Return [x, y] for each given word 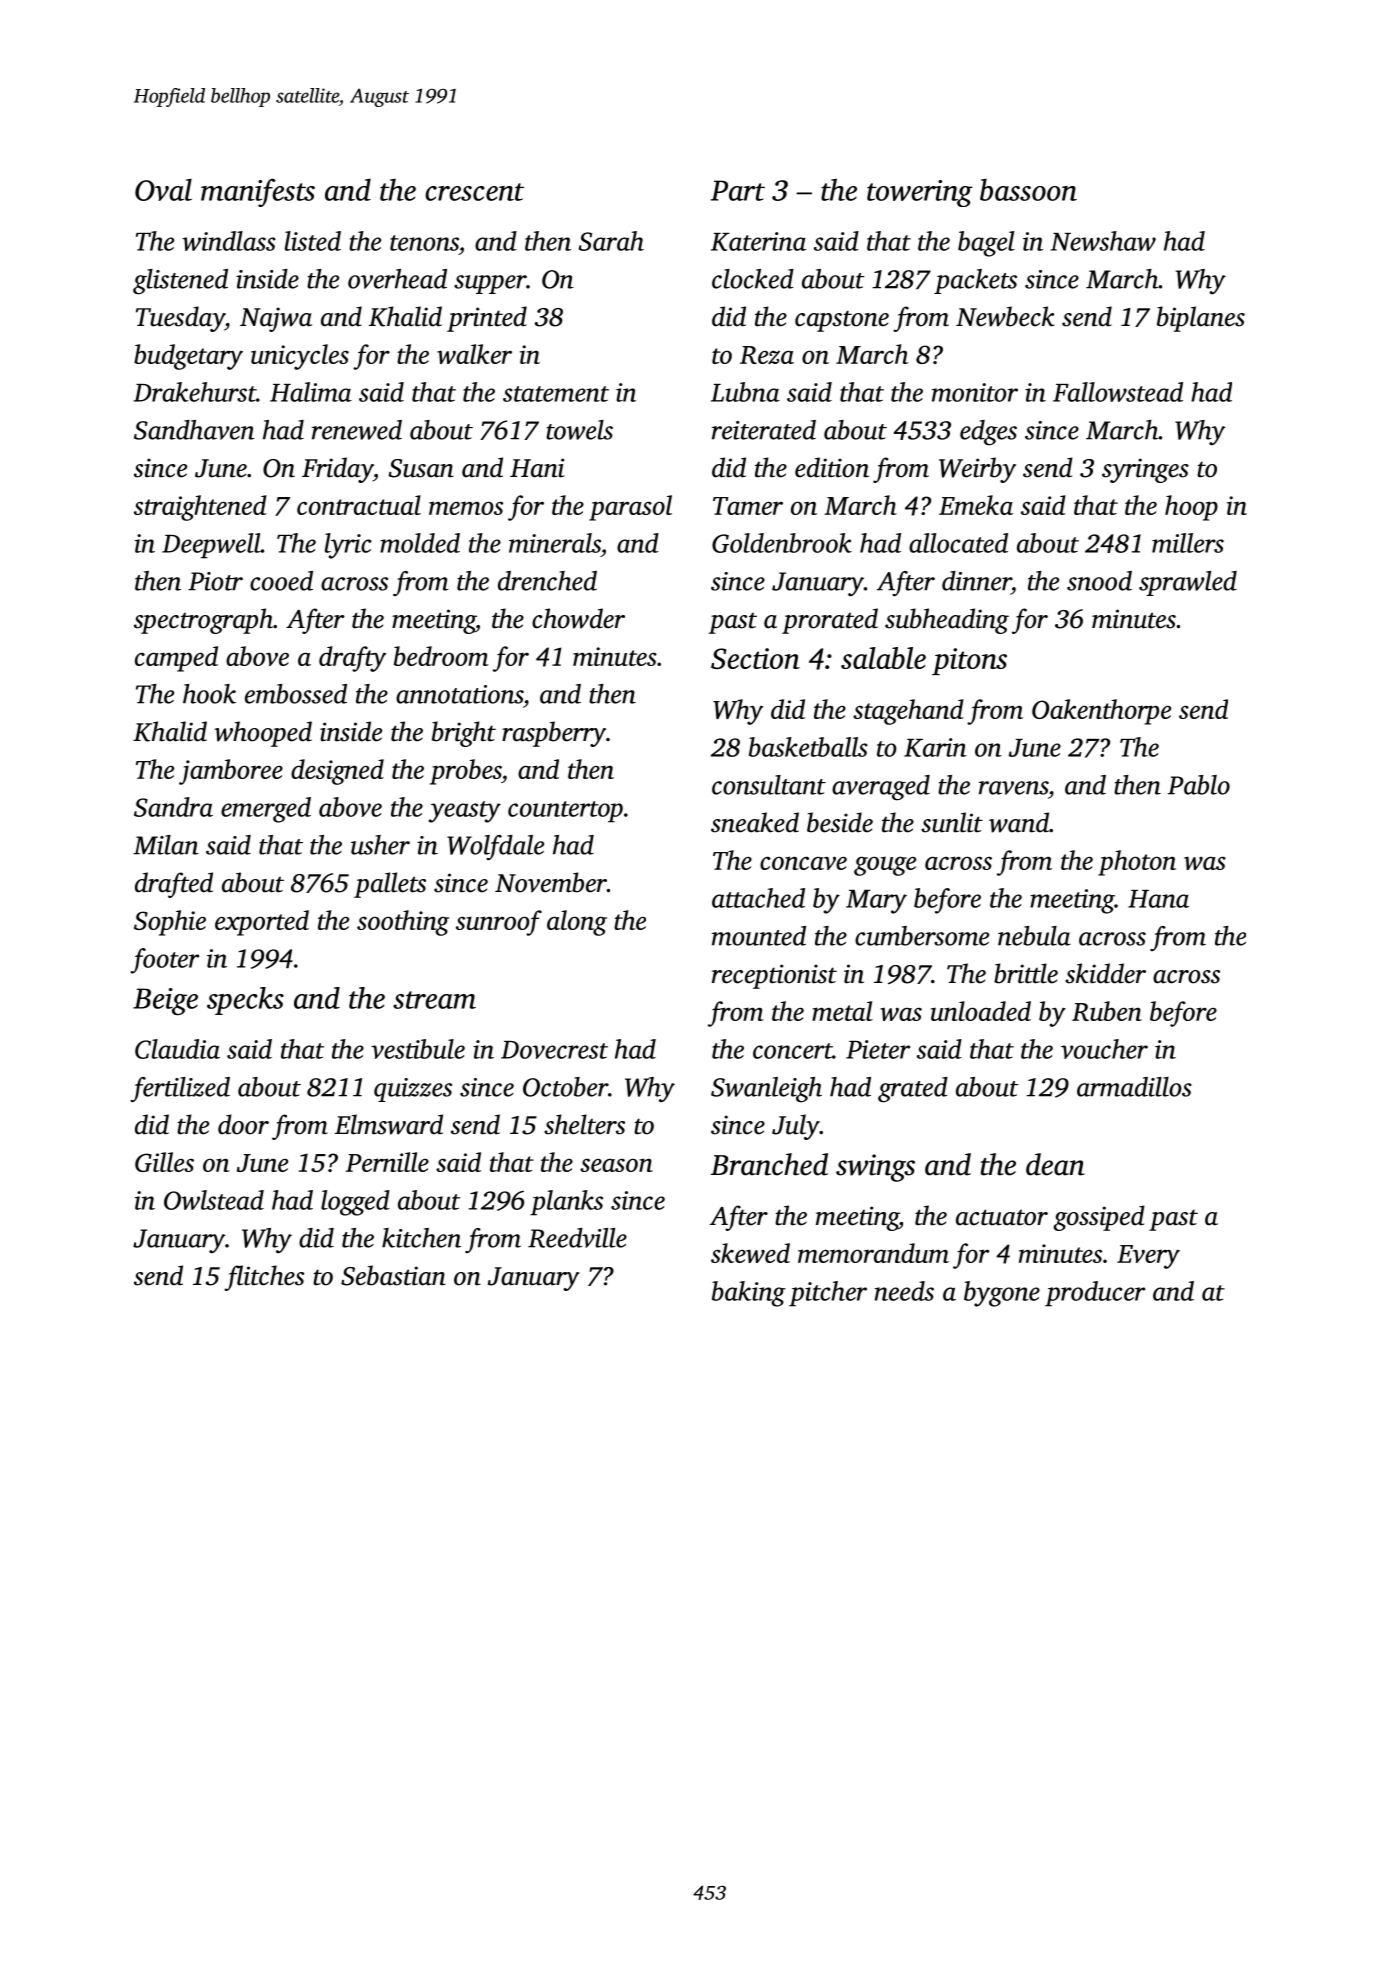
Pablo [1199, 785]
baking [749, 1294]
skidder [1105, 973]
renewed [357, 430]
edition [832, 467]
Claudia [177, 1049]
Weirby [977, 470]
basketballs [808, 747]
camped [176, 659]
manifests [258, 193]
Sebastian [393, 1275]
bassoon [1028, 189]
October [565, 1087]
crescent [474, 192]
